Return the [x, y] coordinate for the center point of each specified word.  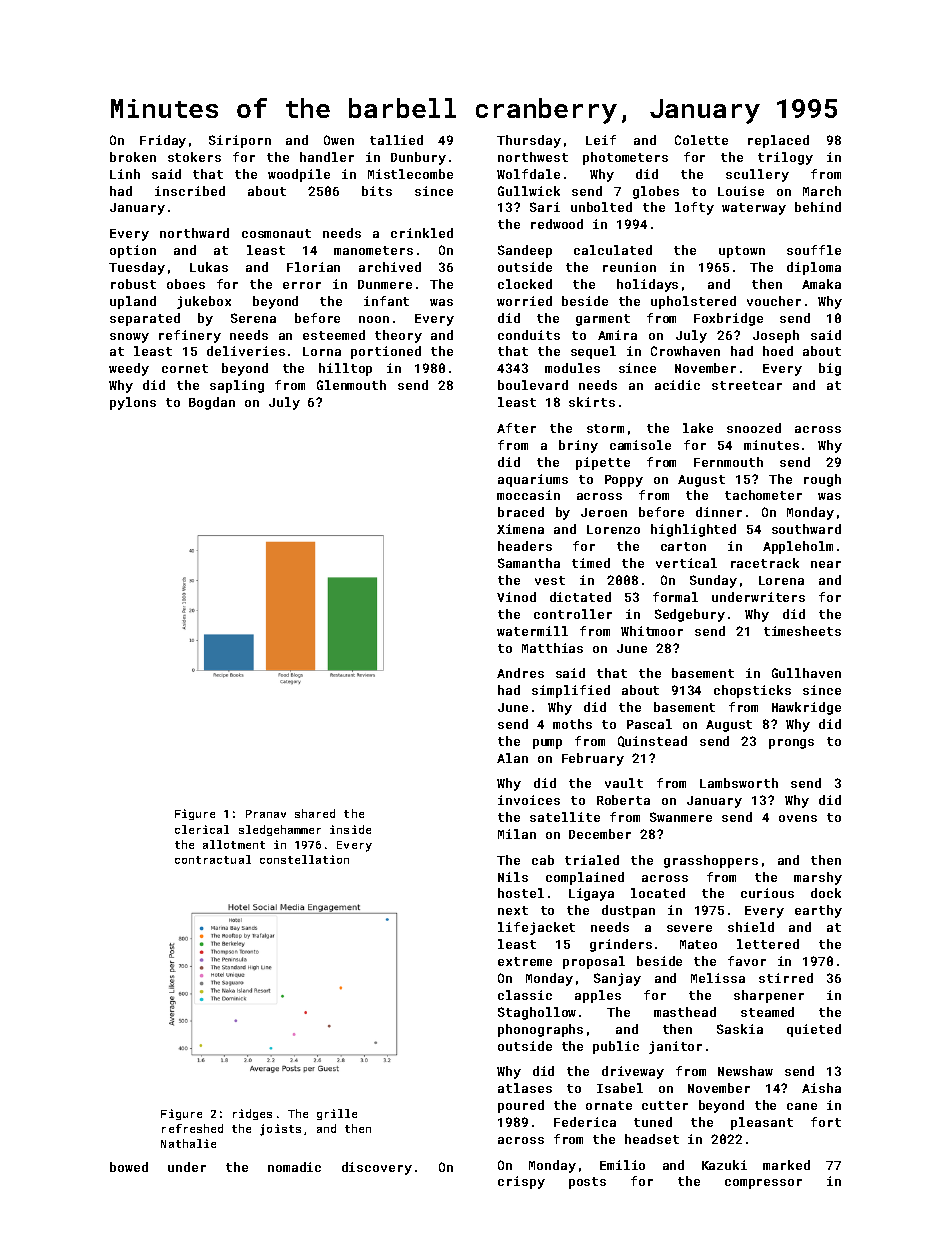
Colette [701, 140]
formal [675, 597]
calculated [613, 250]
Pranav [266, 814]
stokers [194, 157]
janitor [675, 1047]
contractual [213, 859]
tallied [396, 140]
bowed [129, 1167]
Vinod [516, 597]
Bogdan [212, 403]
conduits [529, 335]
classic [525, 995]
